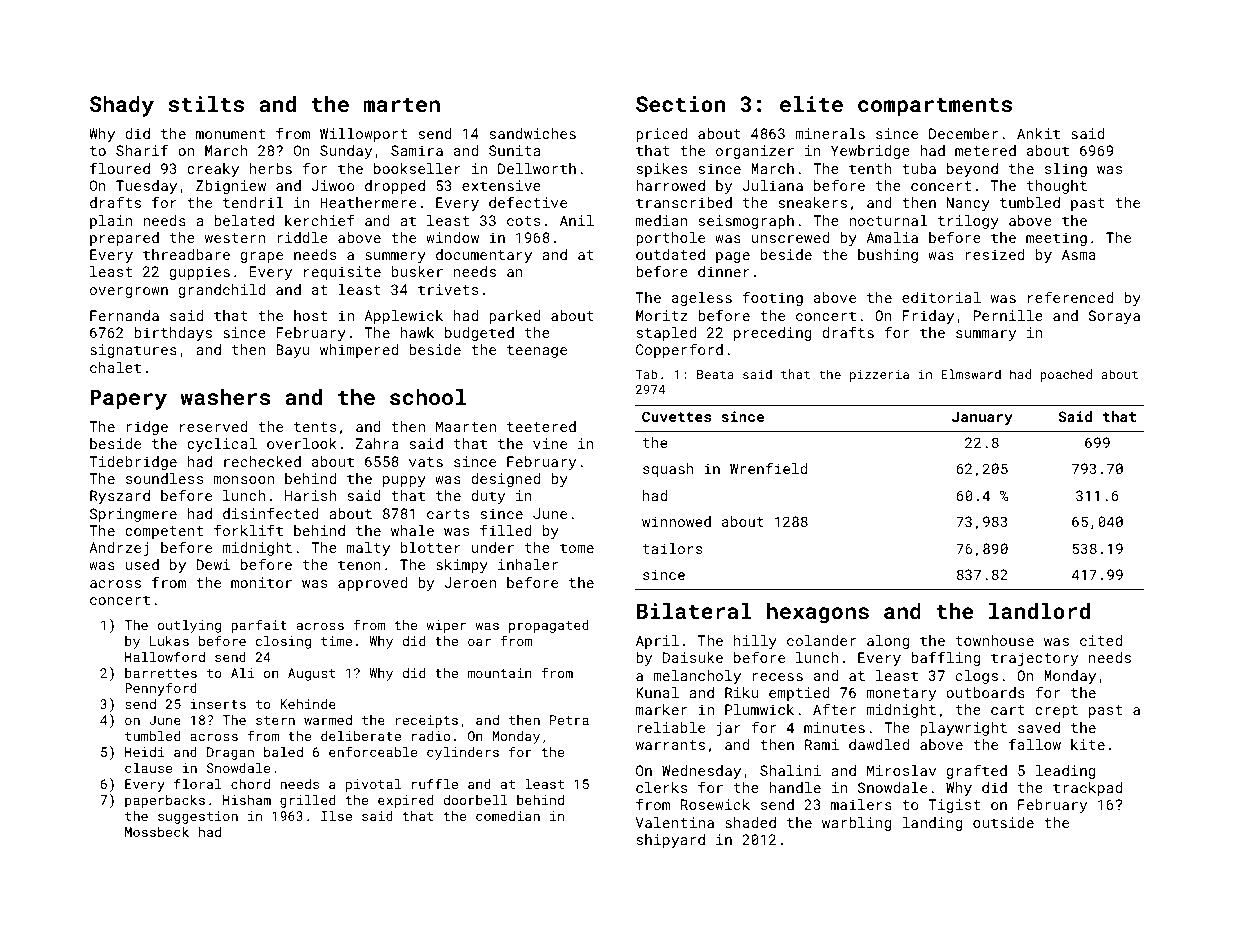 The height and width of the image is (952, 1233). Describe the element at coordinates (811, 103) in the image. I see `elite` at that location.
